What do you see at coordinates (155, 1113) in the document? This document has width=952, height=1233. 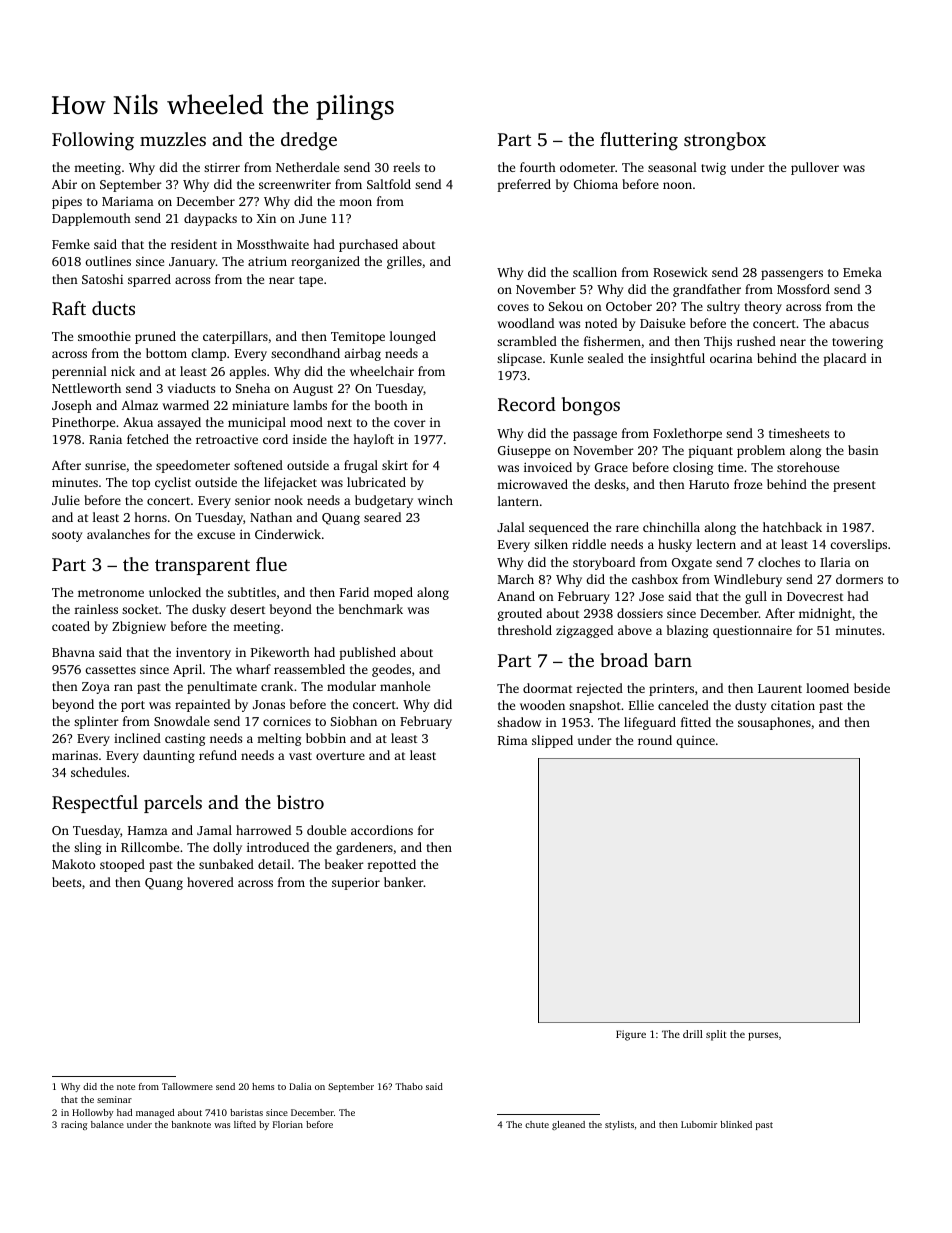 I see `managed` at bounding box center [155, 1113].
